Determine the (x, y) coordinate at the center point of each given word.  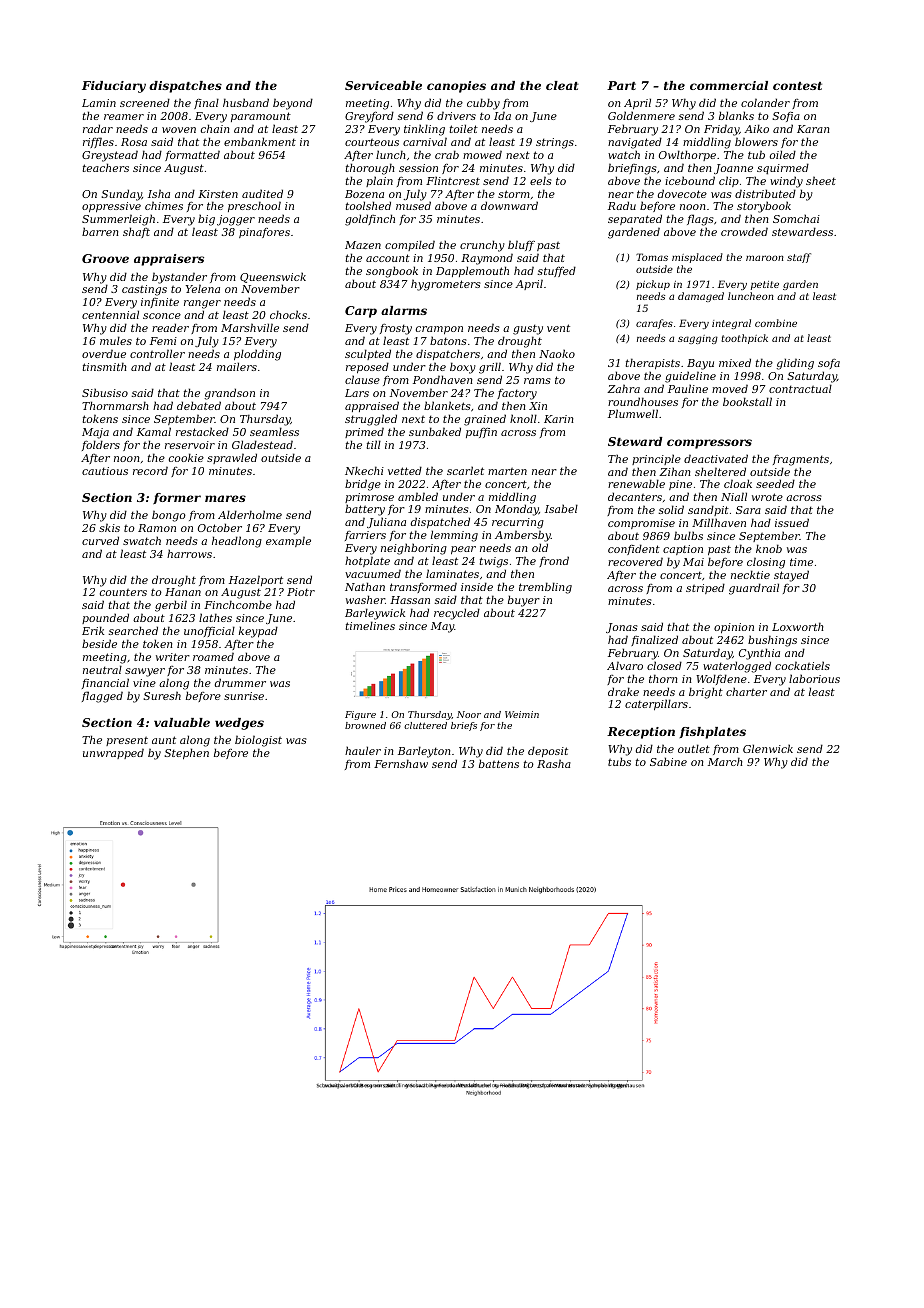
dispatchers (448, 354)
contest (797, 86)
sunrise (244, 696)
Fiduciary (114, 87)
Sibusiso (105, 392)
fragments (801, 460)
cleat (562, 85)
